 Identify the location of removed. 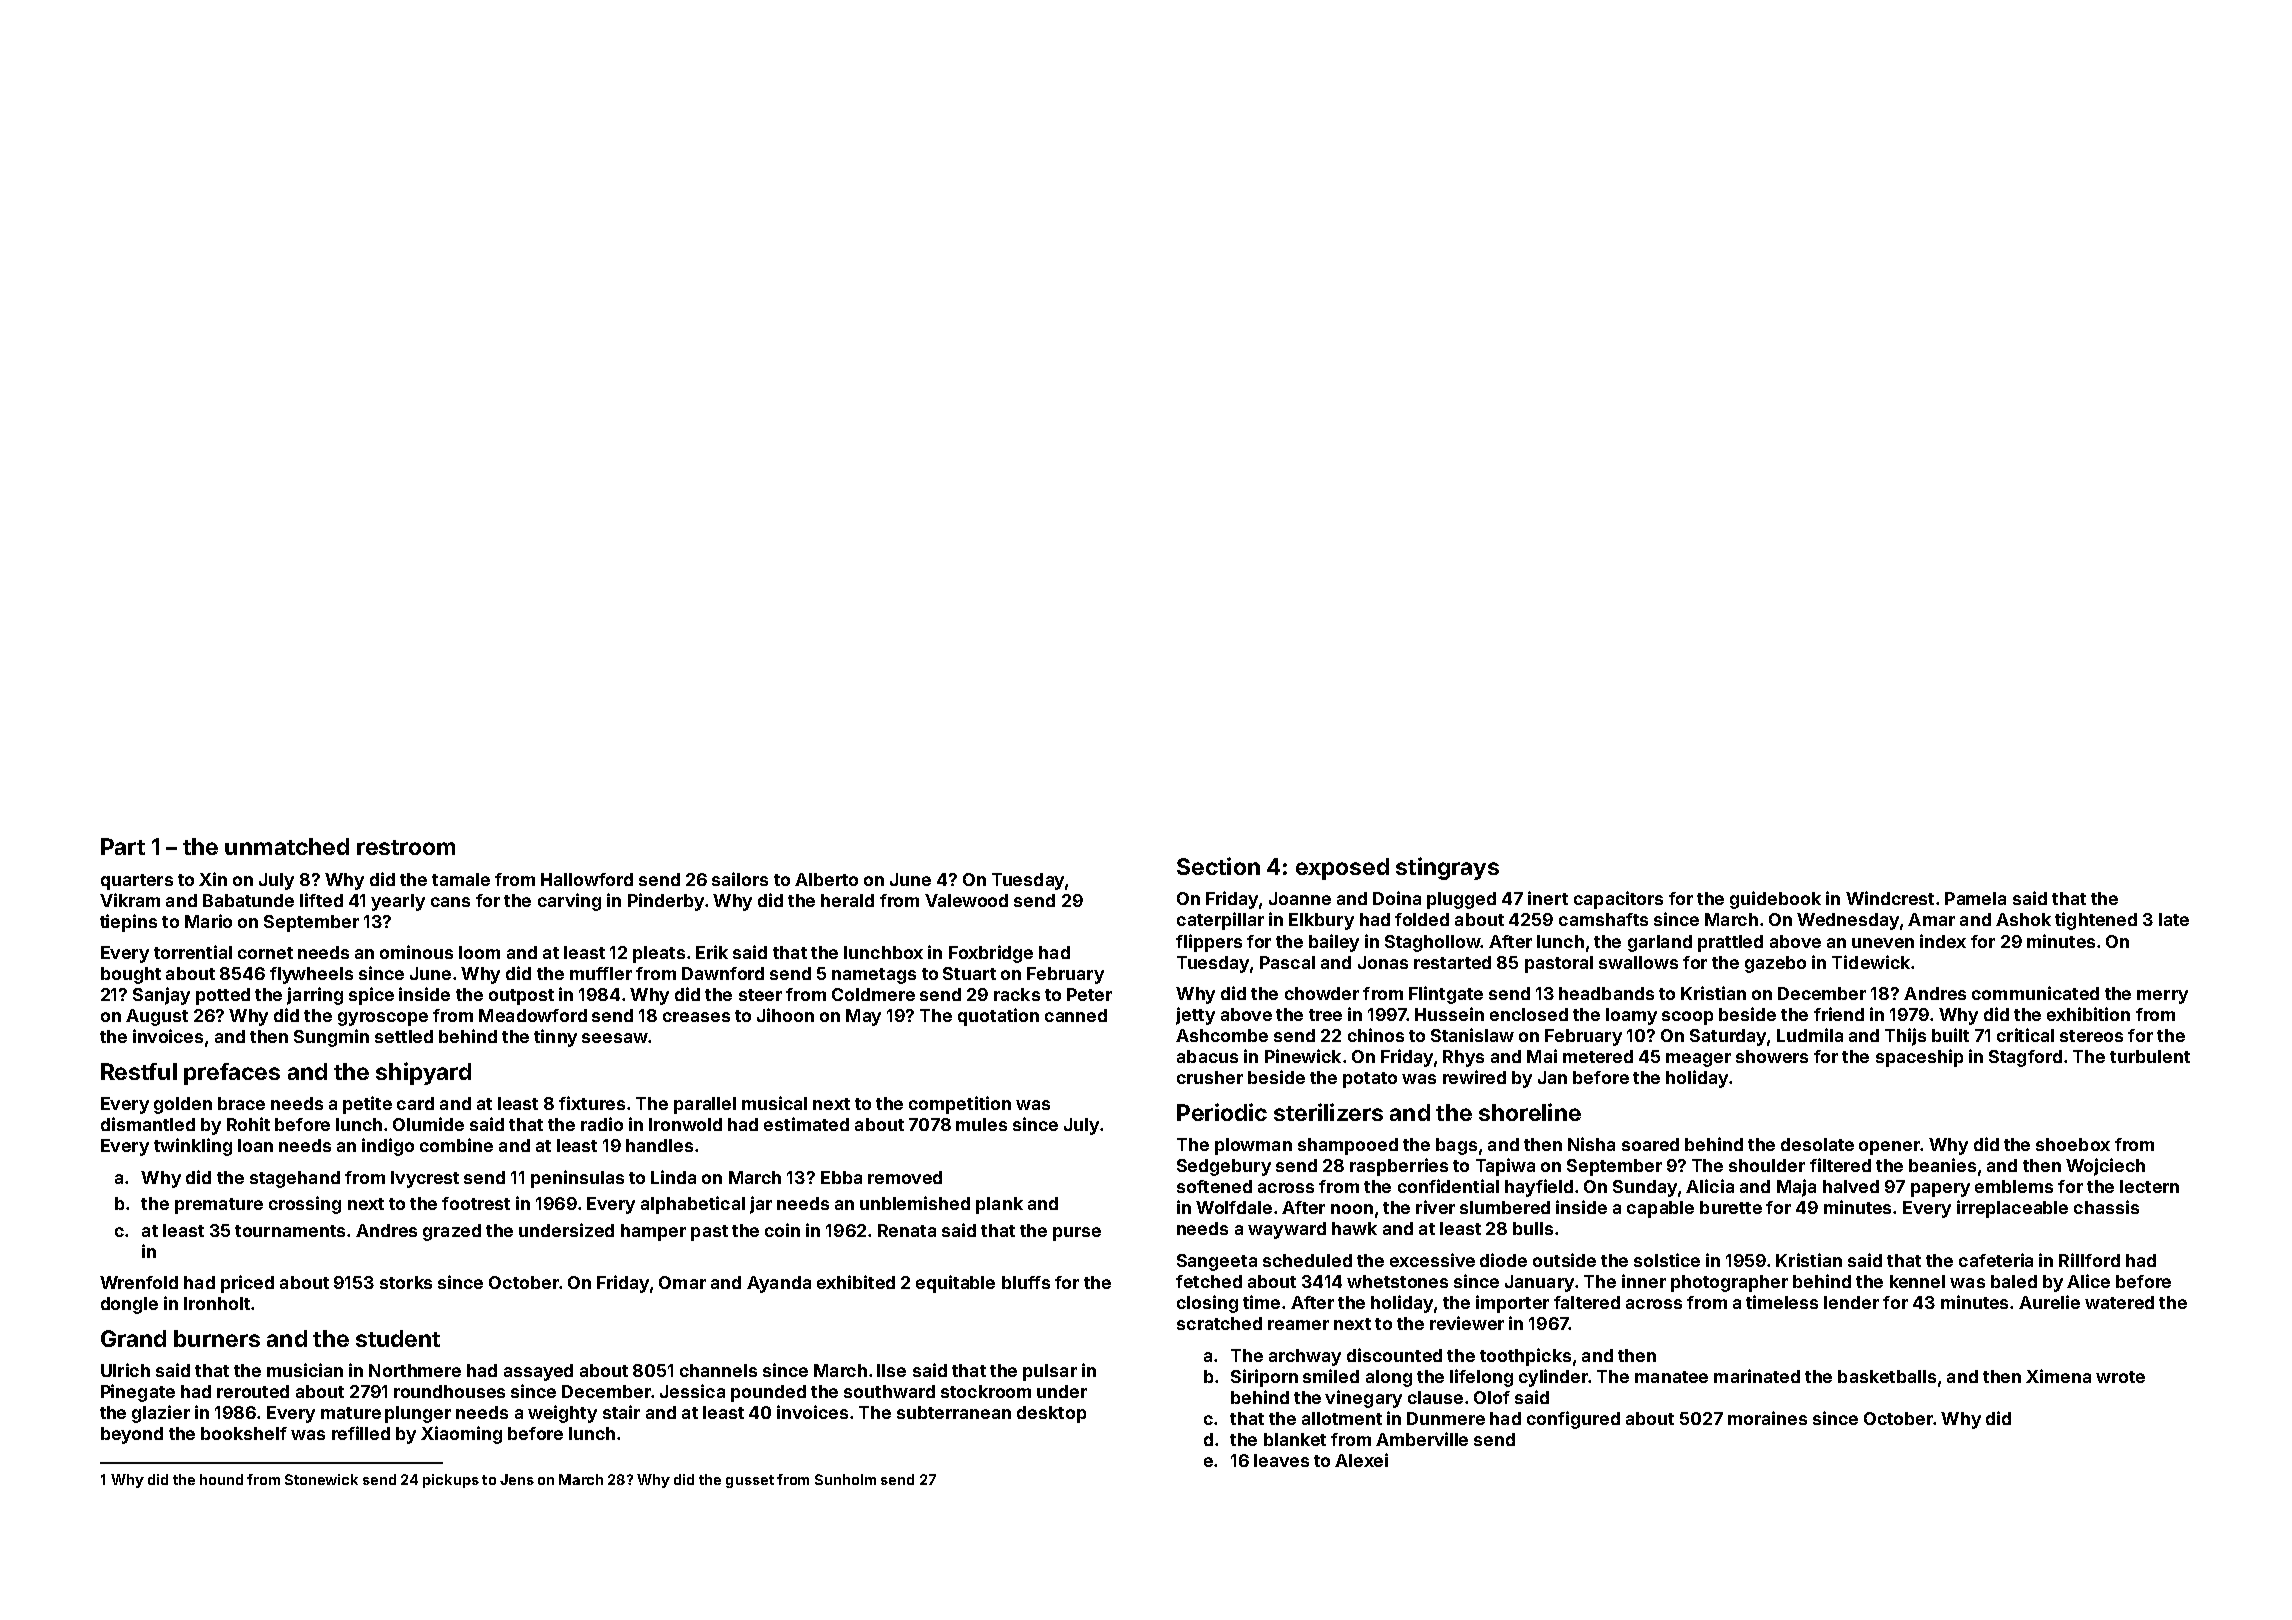
(905, 1177).
